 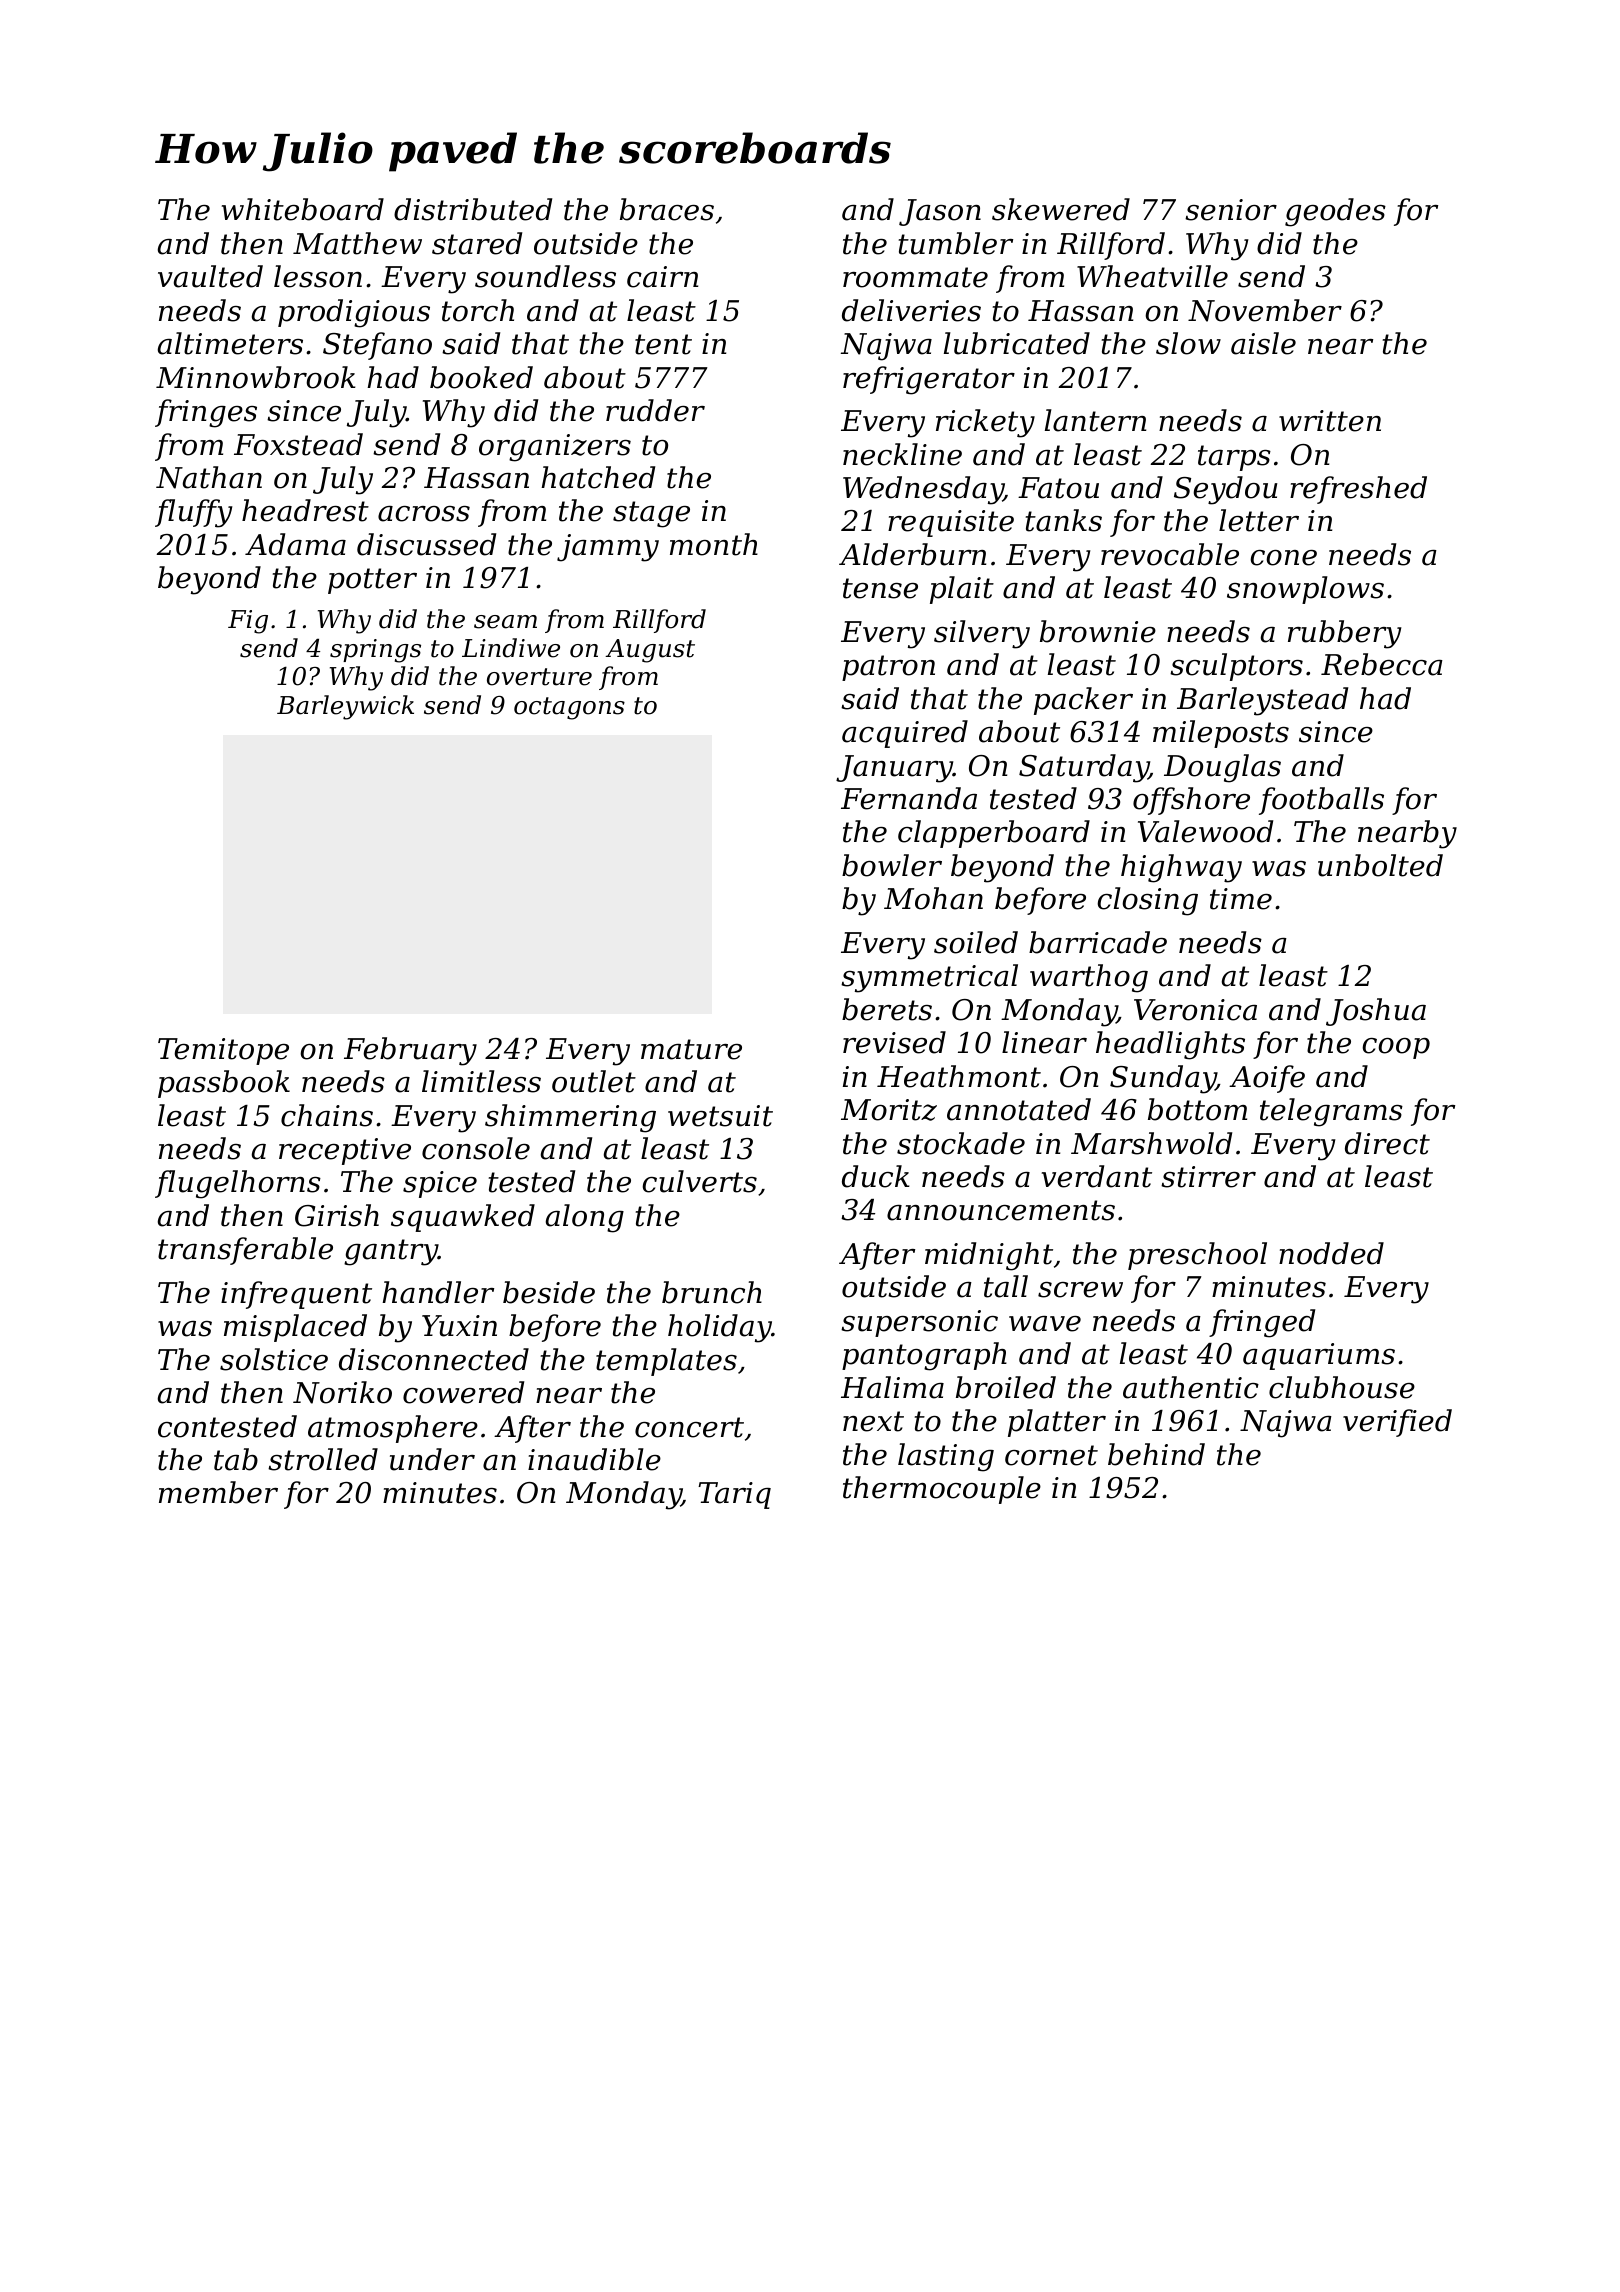 What do you see at coordinates (942, 1490) in the screenshot?
I see `thermocouple` at bounding box center [942, 1490].
